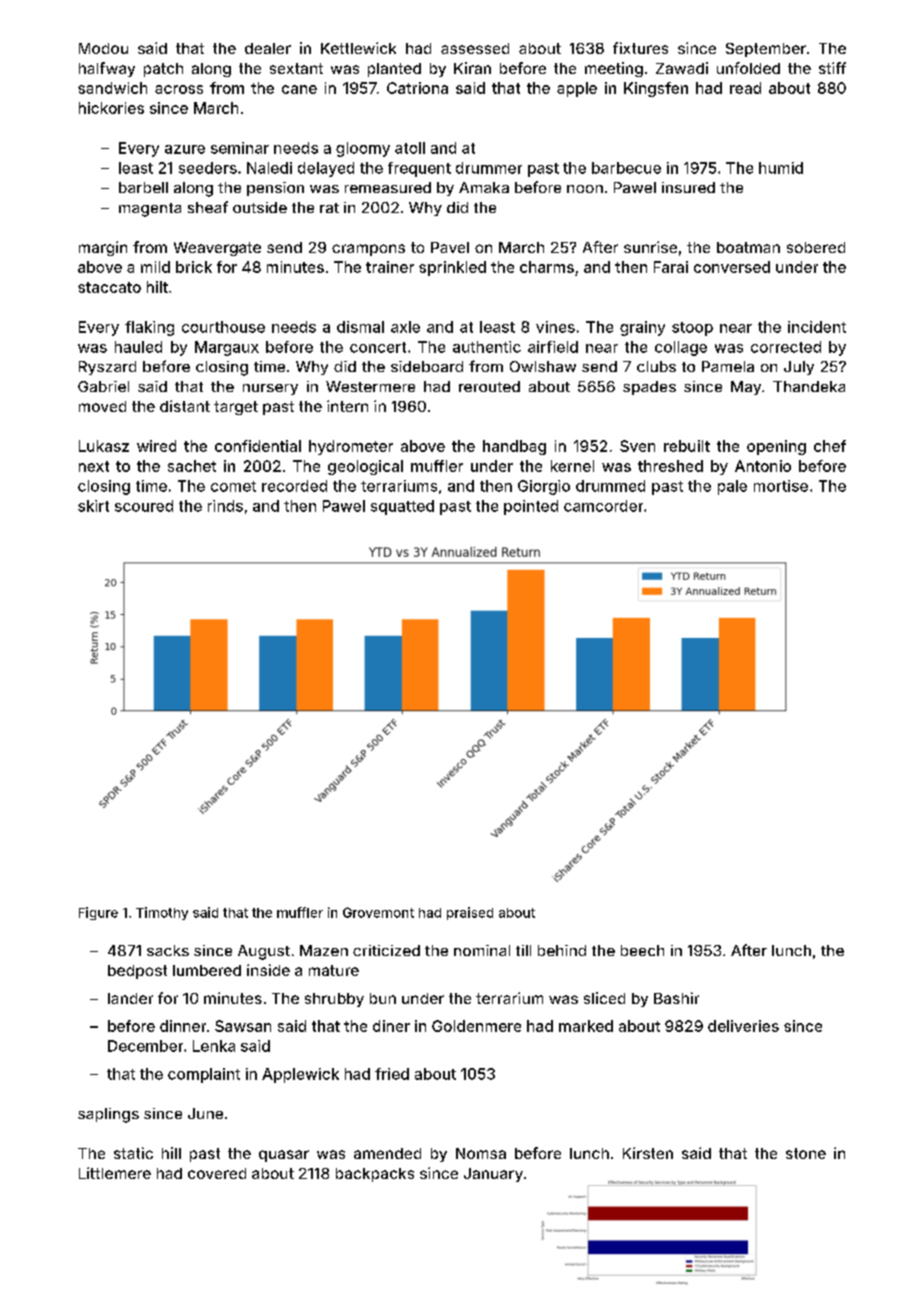 This image has height=1308, width=924. Describe the element at coordinates (268, 48) in the image. I see `dealer` at that location.
